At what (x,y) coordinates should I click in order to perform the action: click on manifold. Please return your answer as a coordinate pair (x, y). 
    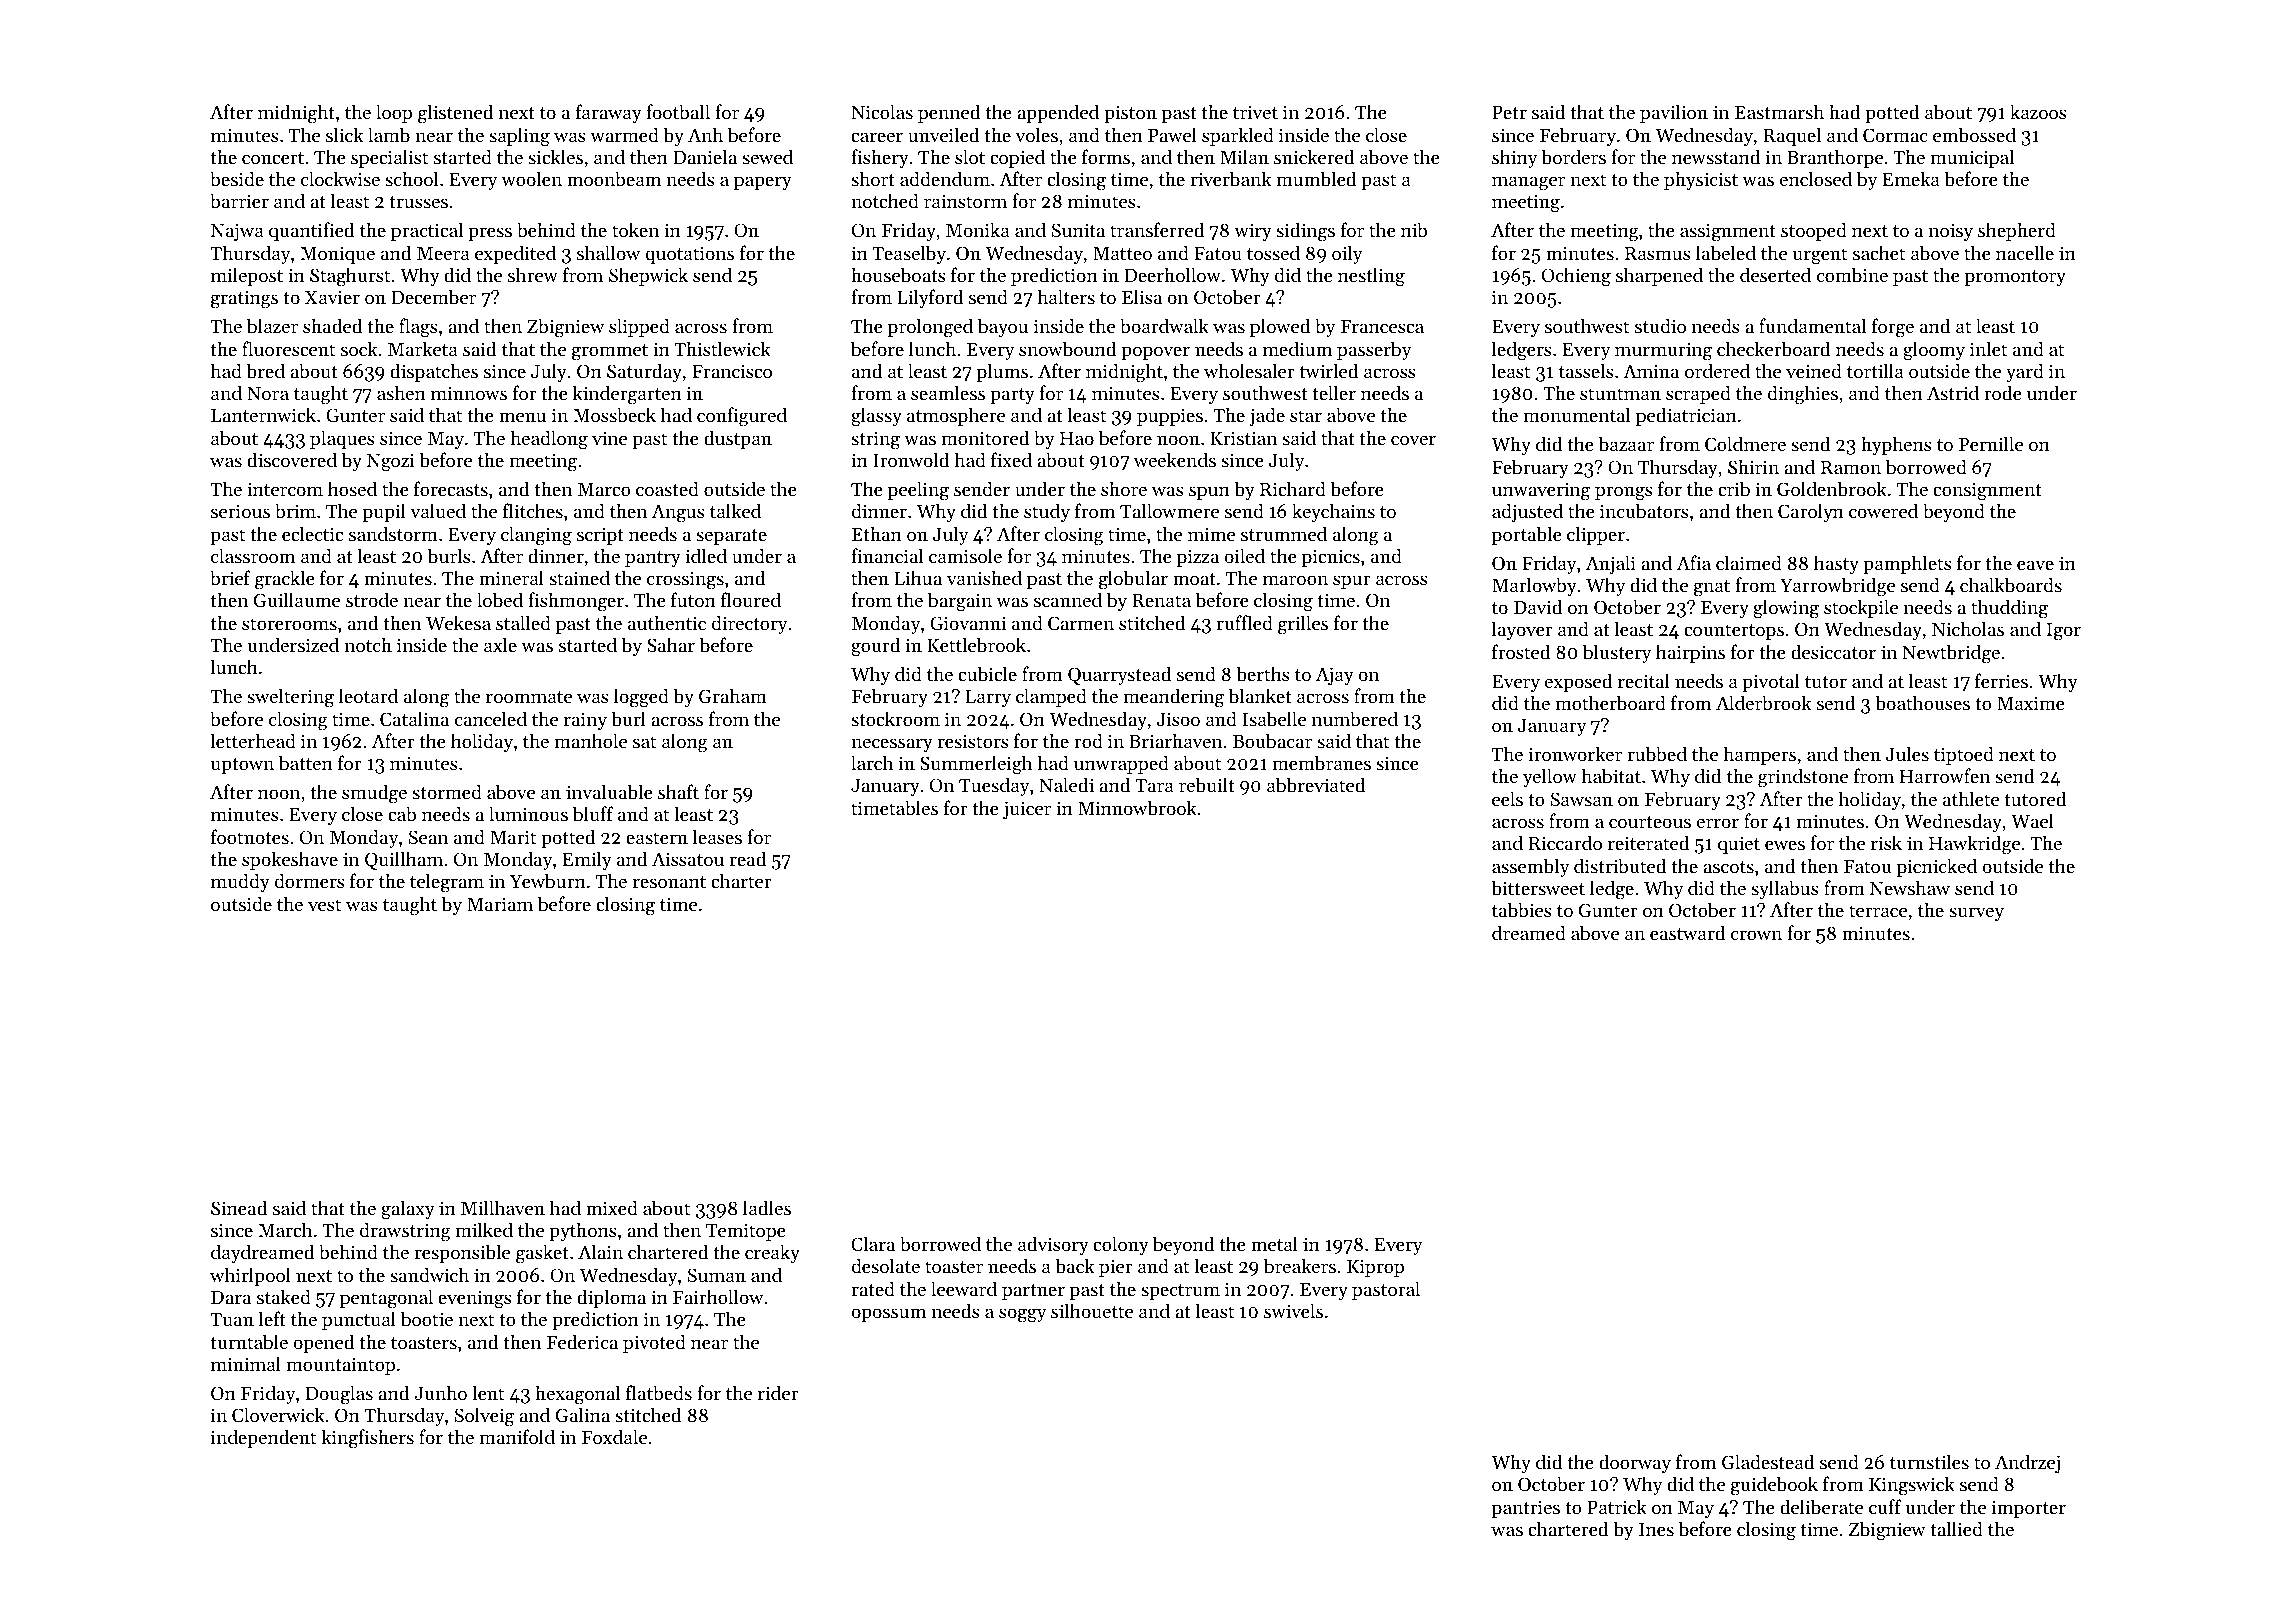
    Looking at the image, I should click on (517, 1436).
